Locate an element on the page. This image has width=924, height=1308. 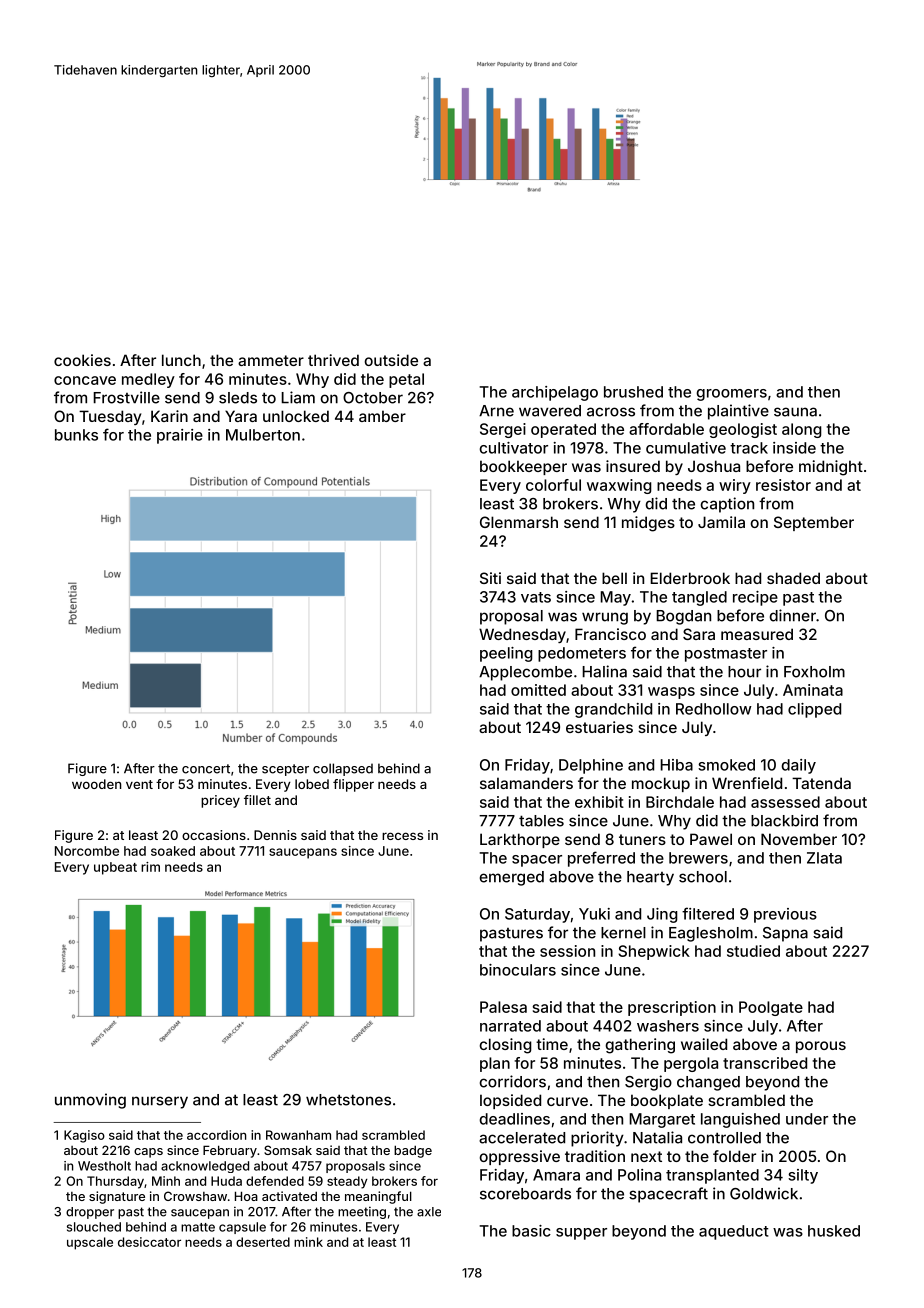
whetstones is located at coordinates (348, 1100).
